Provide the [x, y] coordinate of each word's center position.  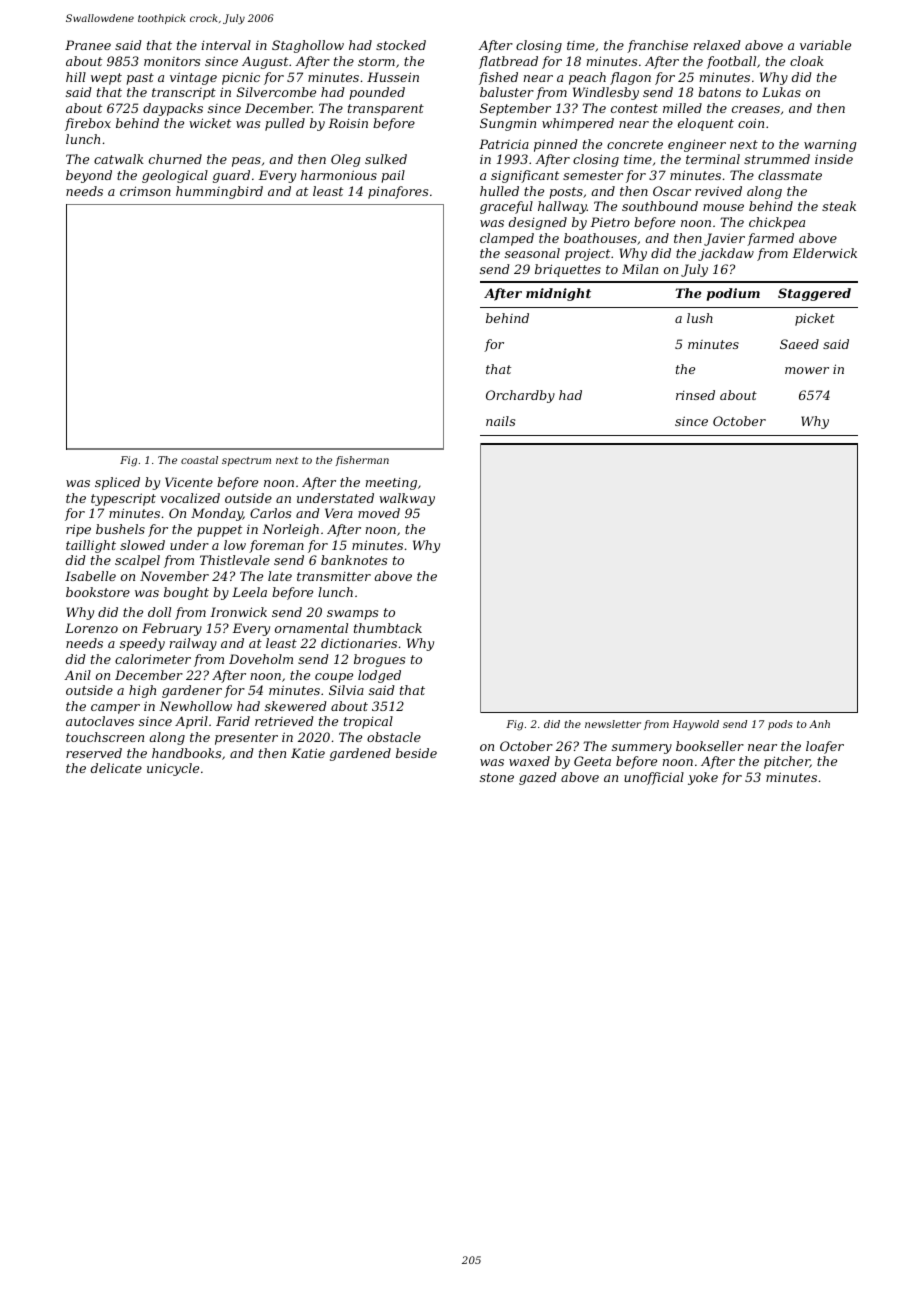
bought [186, 593]
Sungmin [508, 124]
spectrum [246, 461]
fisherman [362, 461]
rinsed [695, 395]
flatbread [508, 62]
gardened [360, 754]
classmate [790, 175]
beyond [89, 176]
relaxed [717, 45]
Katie [308, 753]
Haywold [696, 725]
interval [226, 45]
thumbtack [388, 628]
